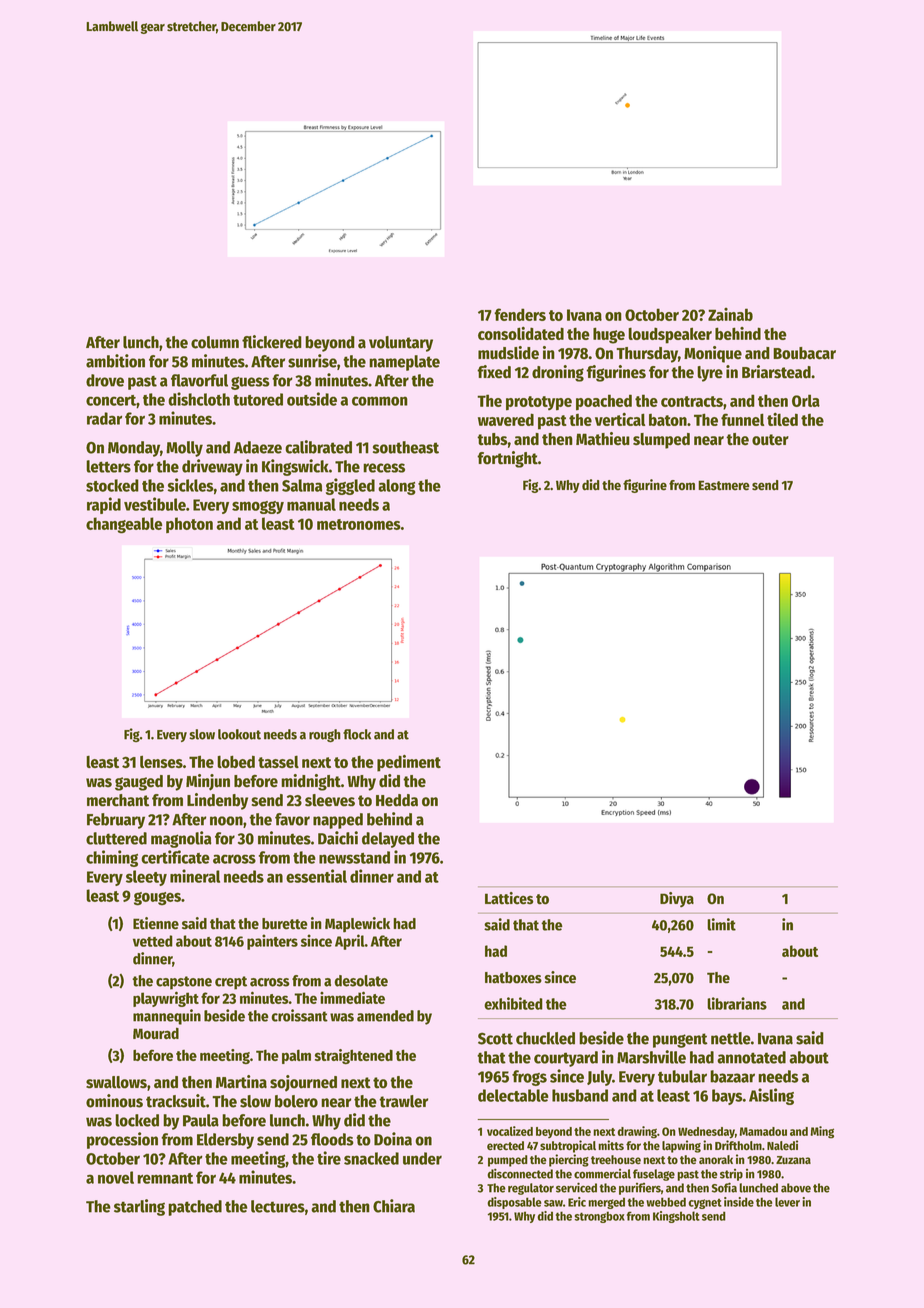  I want to click on fortnight, so click(507, 459).
